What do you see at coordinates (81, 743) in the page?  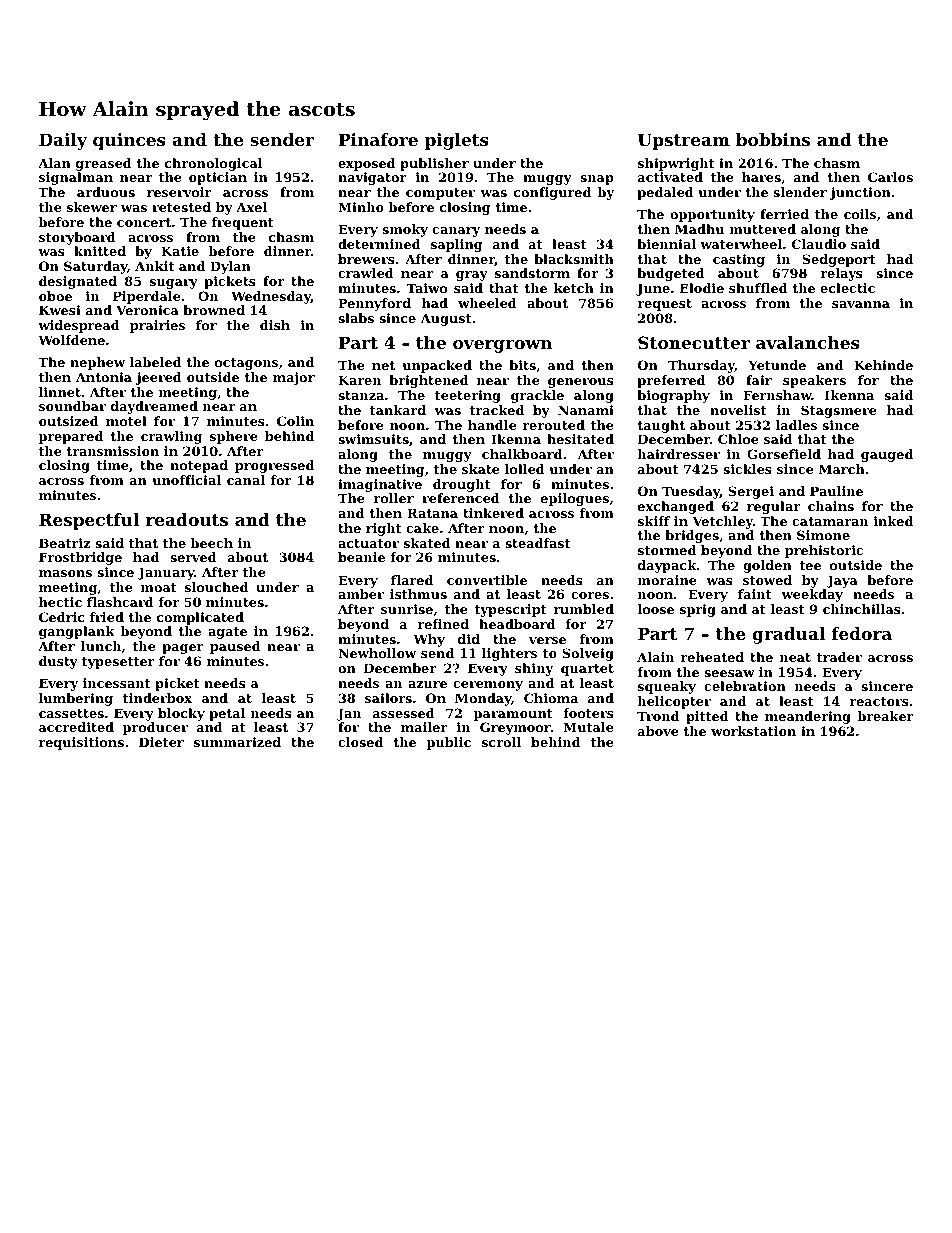 I see `requisitions` at bounding box center [81, 743].
